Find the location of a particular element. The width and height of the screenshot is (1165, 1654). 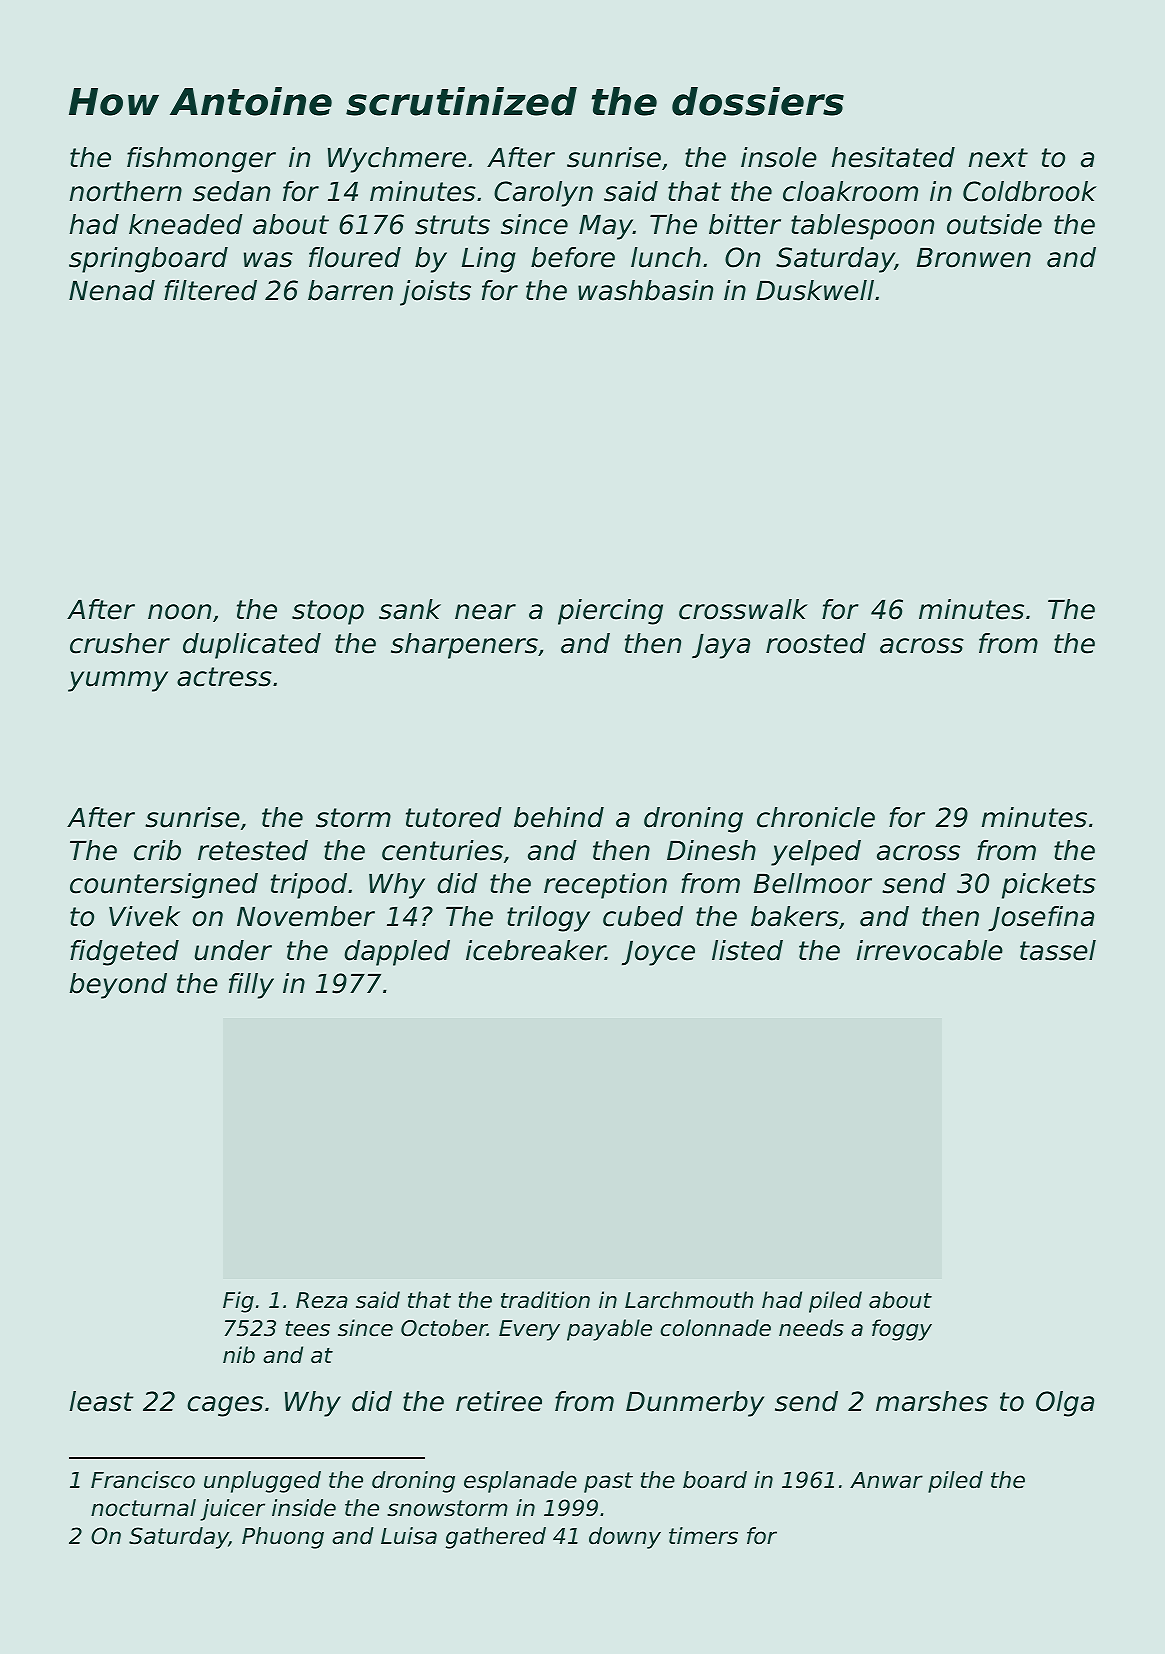

filly is located at coordinates (251, 986).
